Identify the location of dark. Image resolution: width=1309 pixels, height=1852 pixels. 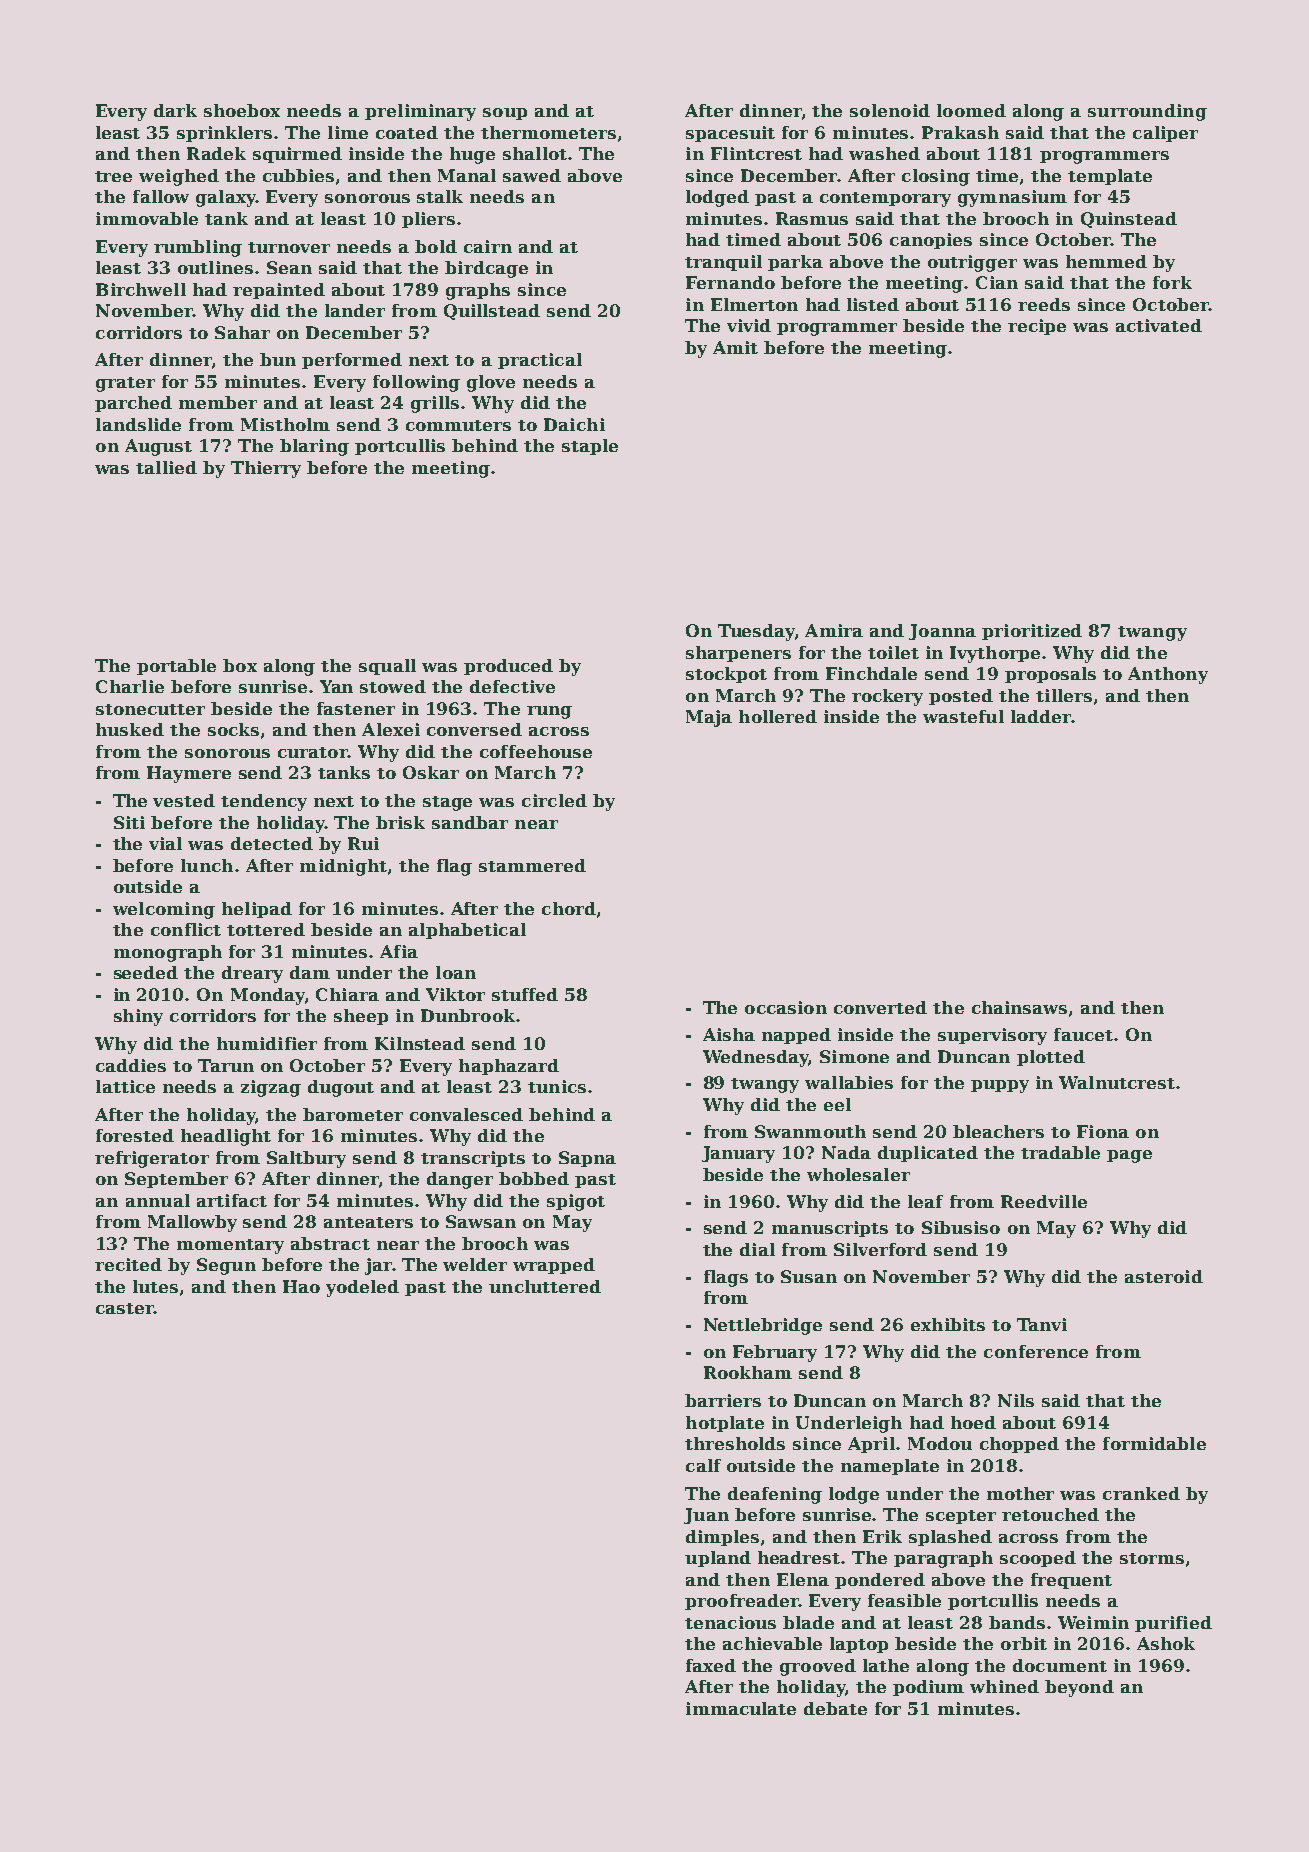
(175, 110).
